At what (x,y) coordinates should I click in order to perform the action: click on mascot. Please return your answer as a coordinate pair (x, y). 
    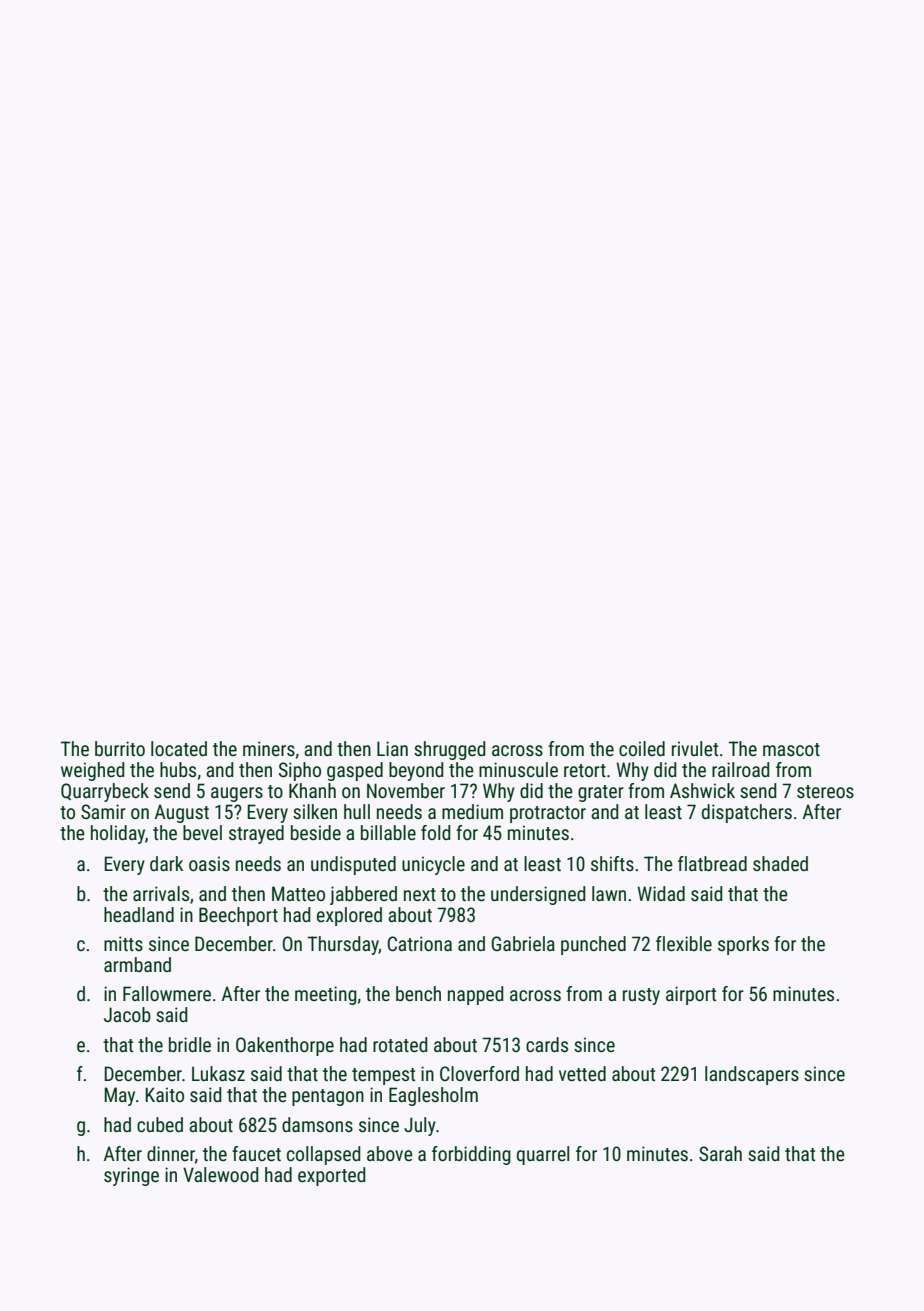
    Looking at the image, I should click on (791, 749).
